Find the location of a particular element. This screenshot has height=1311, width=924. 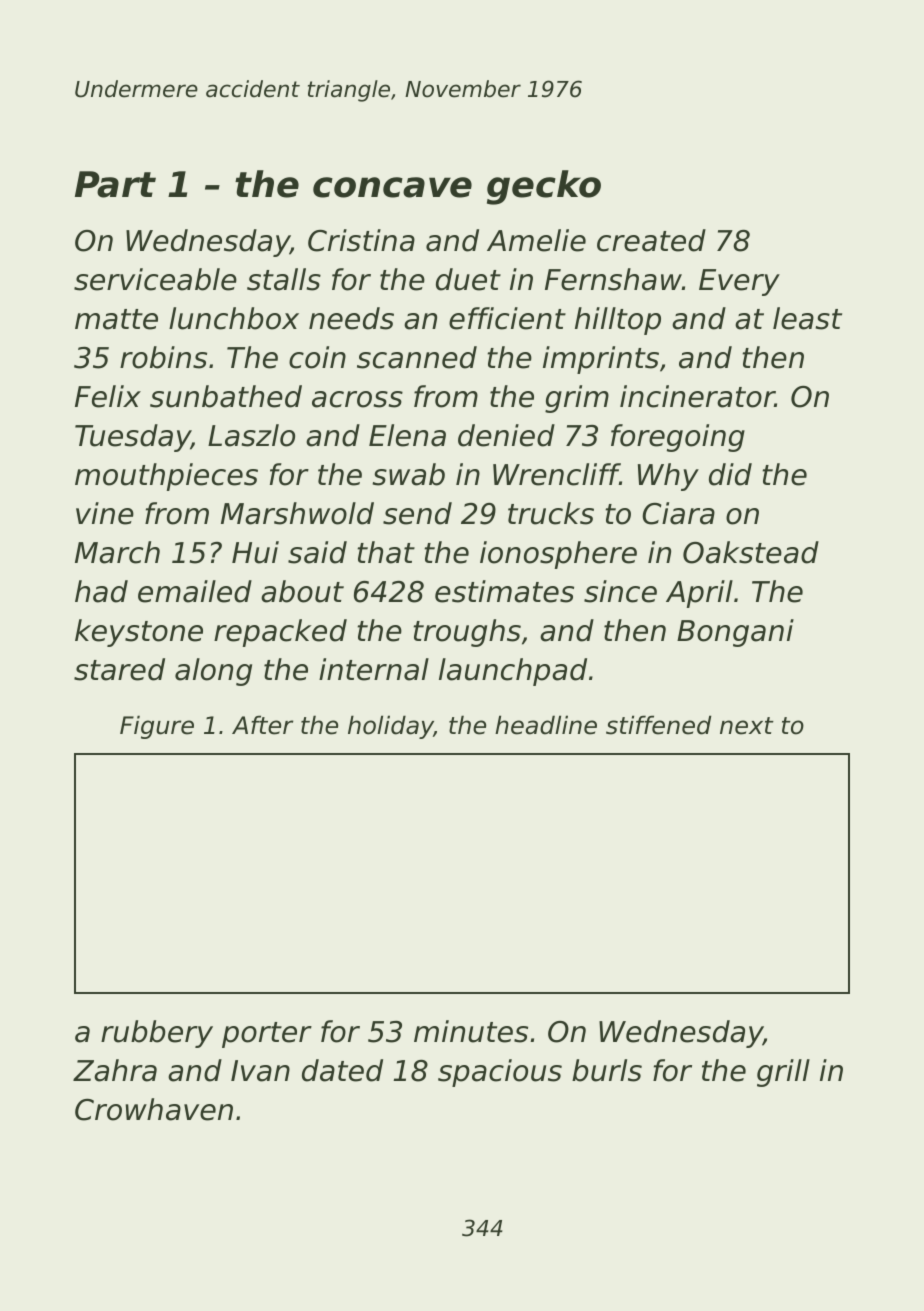

Crowhaven is located at coordinates (154, 1109).
